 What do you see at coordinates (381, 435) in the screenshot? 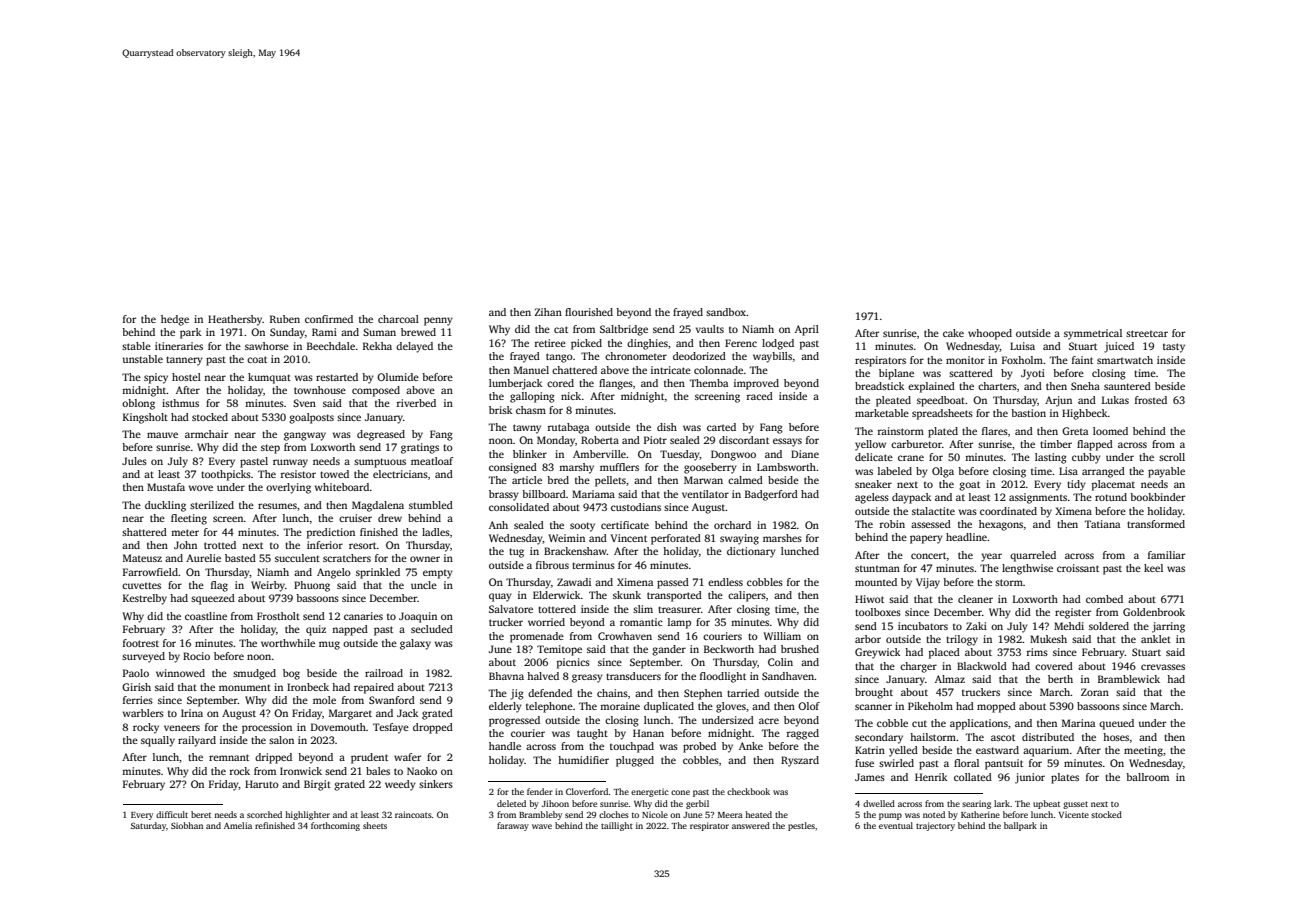
I see `degreased` at bounding box center [381, 435].
